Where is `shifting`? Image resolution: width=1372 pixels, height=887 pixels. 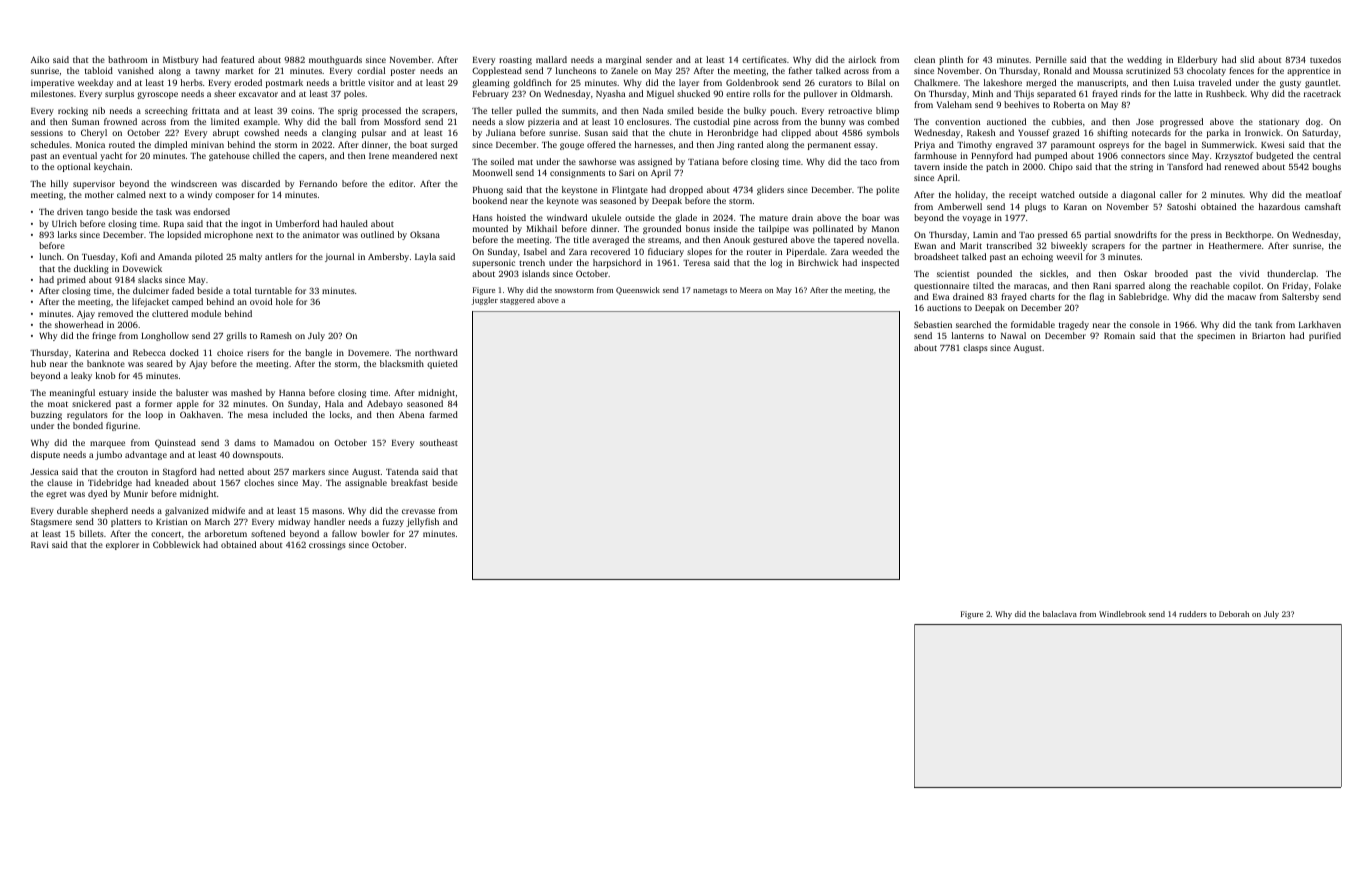
shifting is located at coordinates (1112, 133).
